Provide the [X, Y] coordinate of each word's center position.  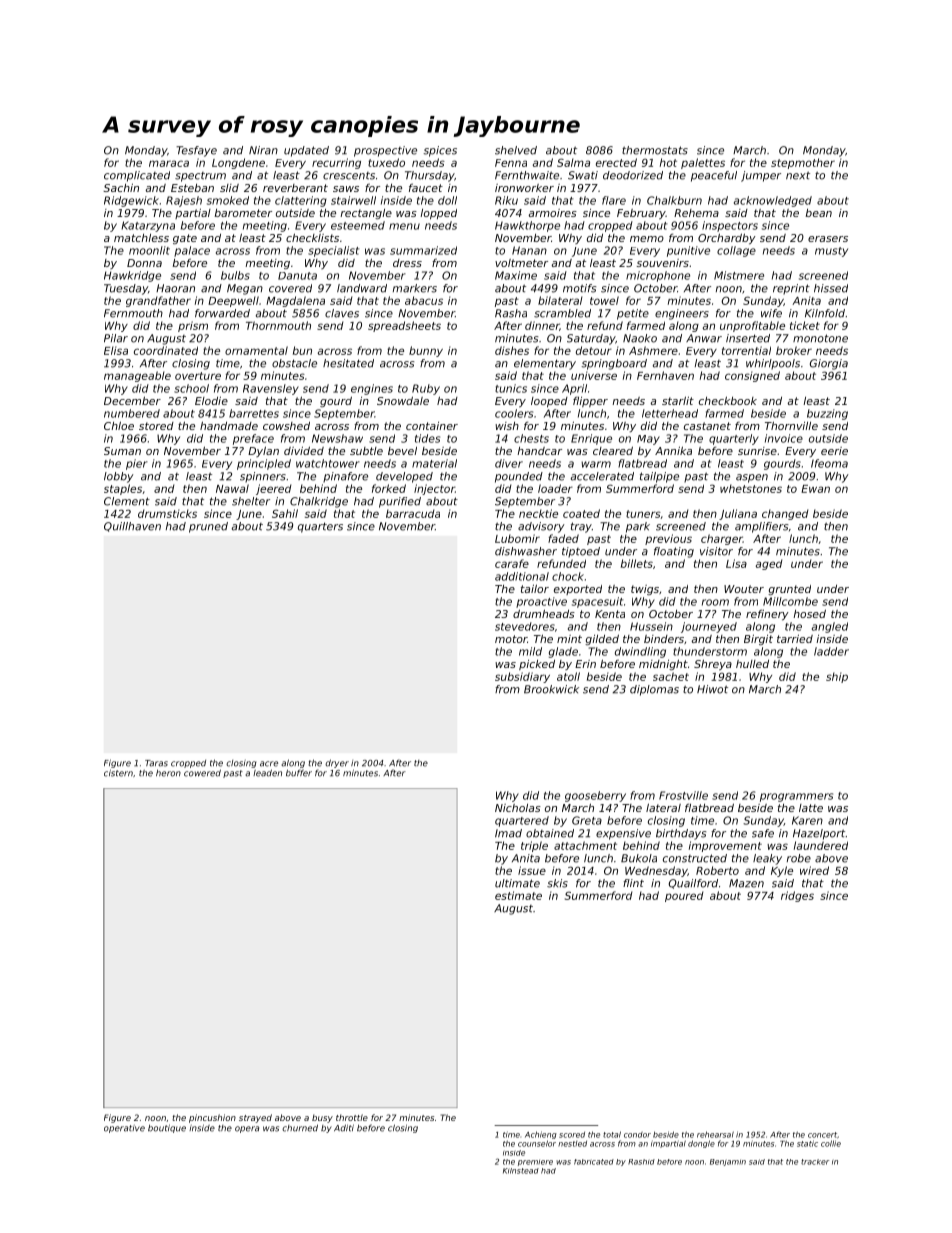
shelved [516, 150]
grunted [789, 590]
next [798, 175]
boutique [167, 1128]
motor [511, 639]
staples [123, 489]
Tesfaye [196, 151]
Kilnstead [521, 1171]
